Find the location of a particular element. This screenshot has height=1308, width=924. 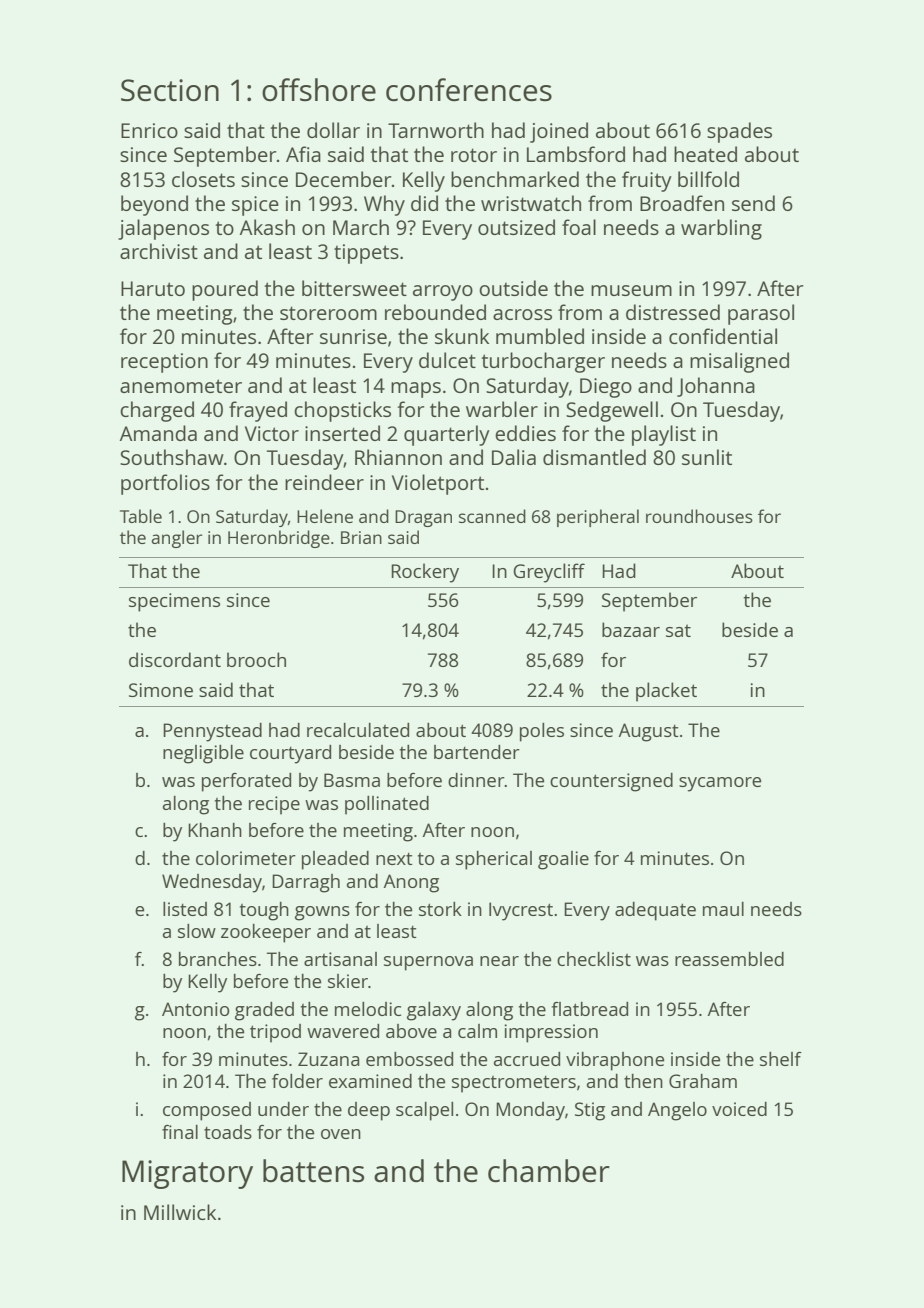

spice is located at coordinates (255, 206).
